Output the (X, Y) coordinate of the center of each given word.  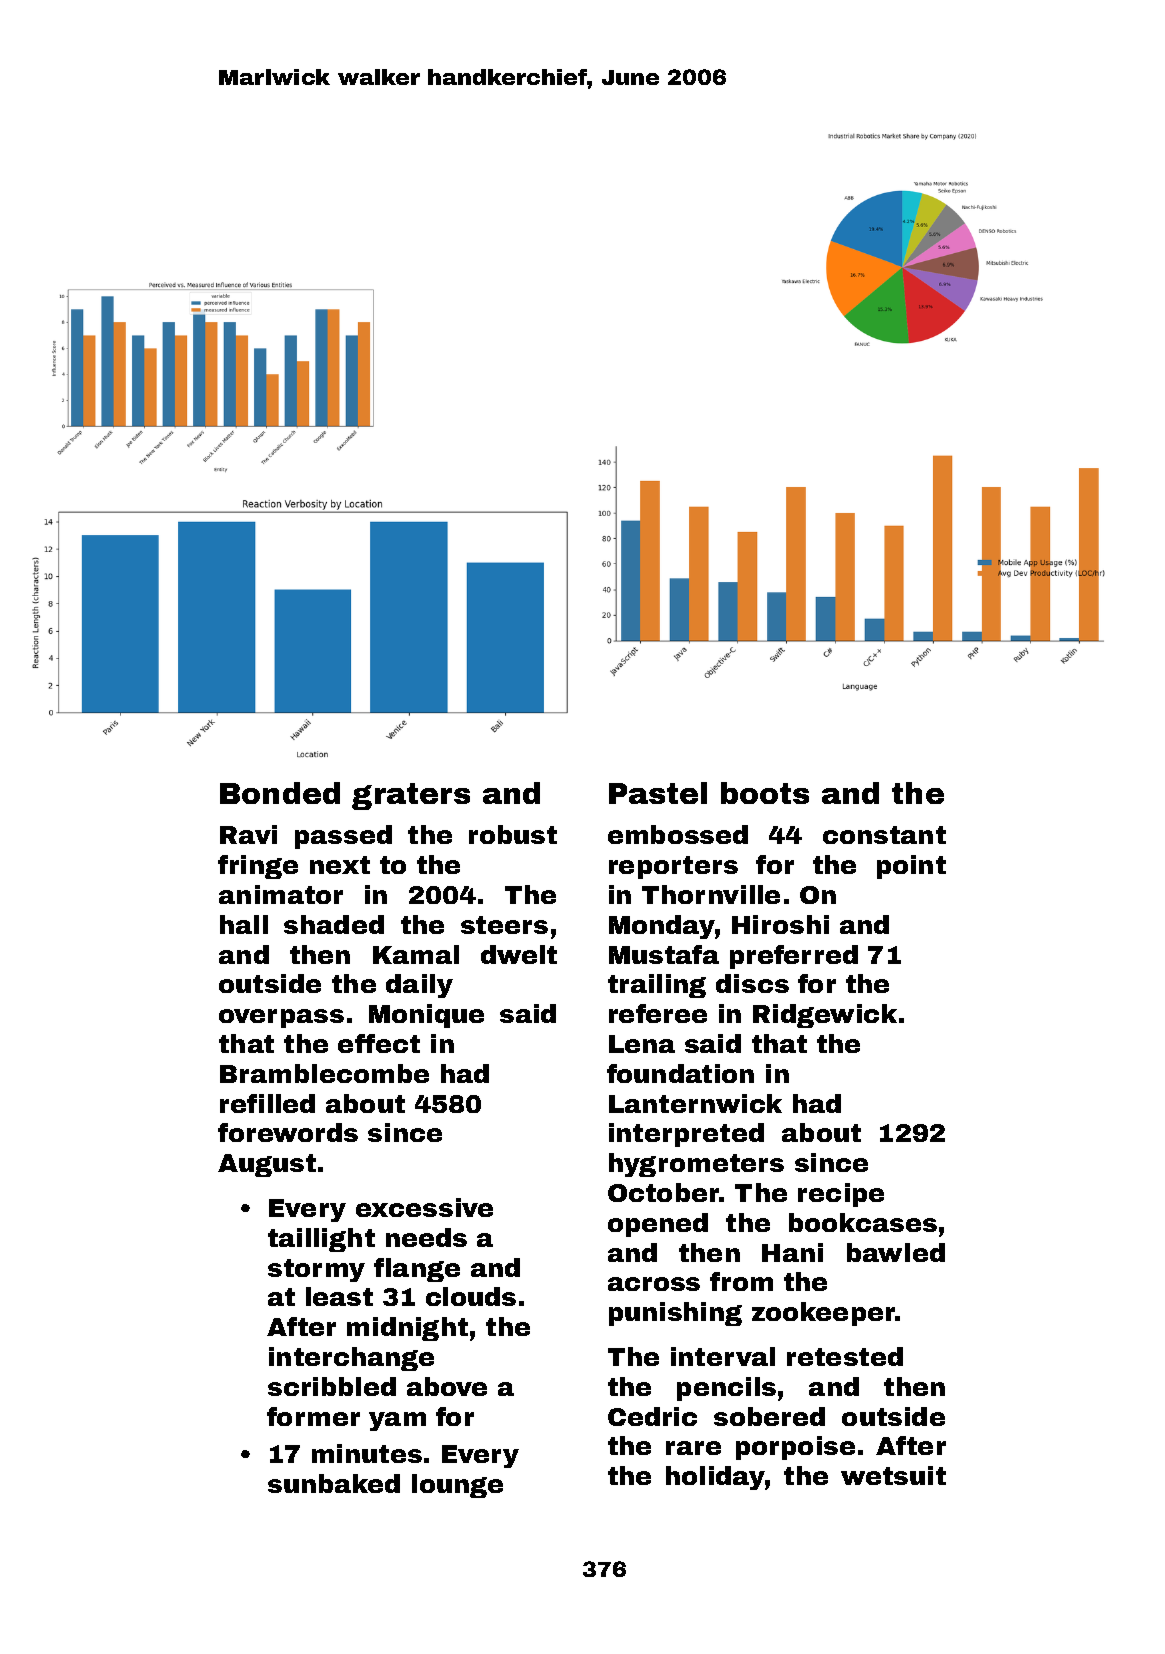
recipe (841, 1195)
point (911, 867)
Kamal (416, 954)
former (313, 1416)
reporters (673, 867)
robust (513, 834)
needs (426, 1237)
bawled (896, 1252)
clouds (471, 1296)
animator (281, 894)
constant (884, 835)
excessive (424, 1207)
